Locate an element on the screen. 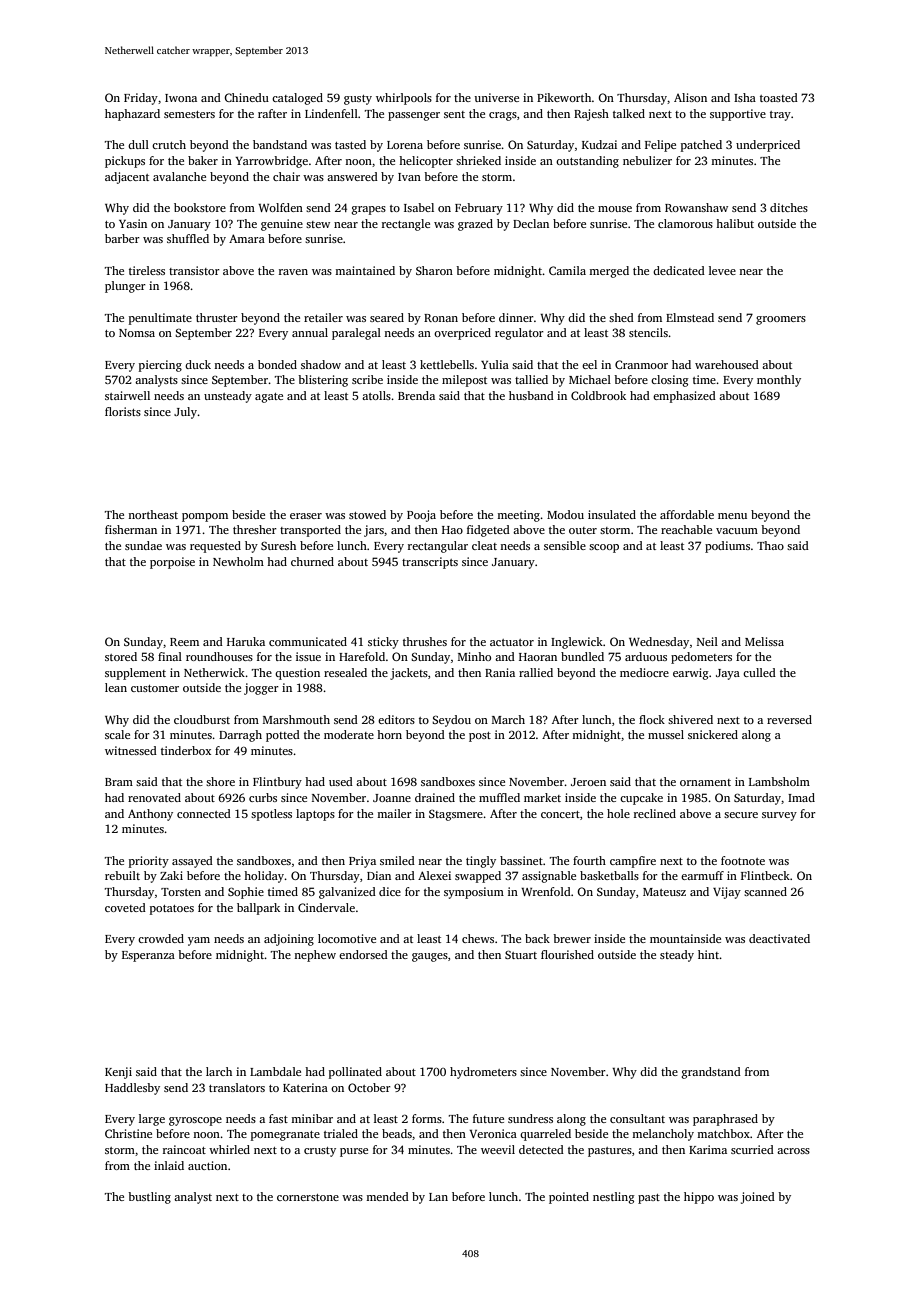 This screenshot has width=924, height=1308. Anthony is located at coordinates (150, 815).
